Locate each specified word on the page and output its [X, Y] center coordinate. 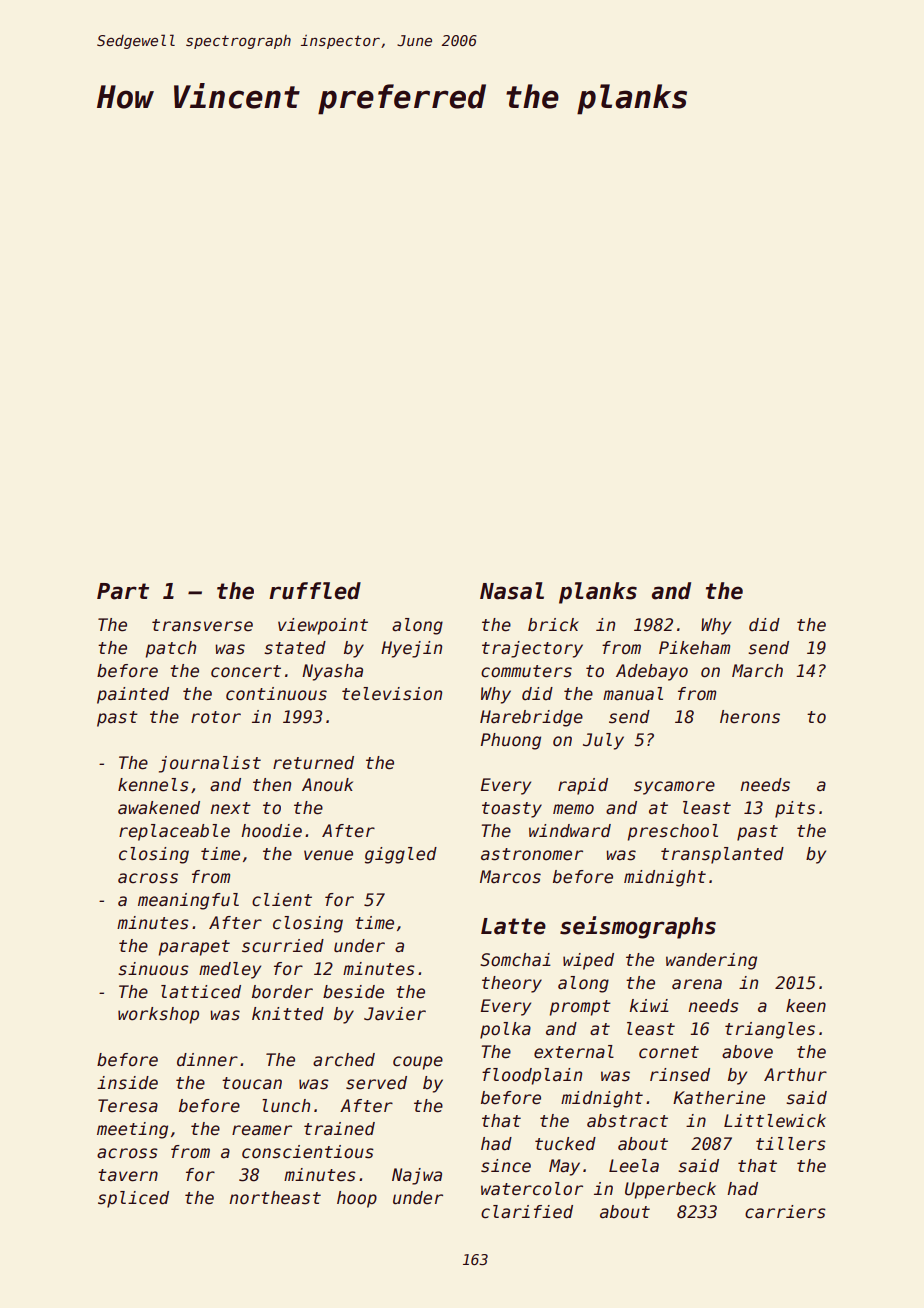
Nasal [512, 591]
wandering [711, 961]
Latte [513, 926]
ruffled [315, 591]
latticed [201, 992]
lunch [286, 1106]
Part [123, 591]
